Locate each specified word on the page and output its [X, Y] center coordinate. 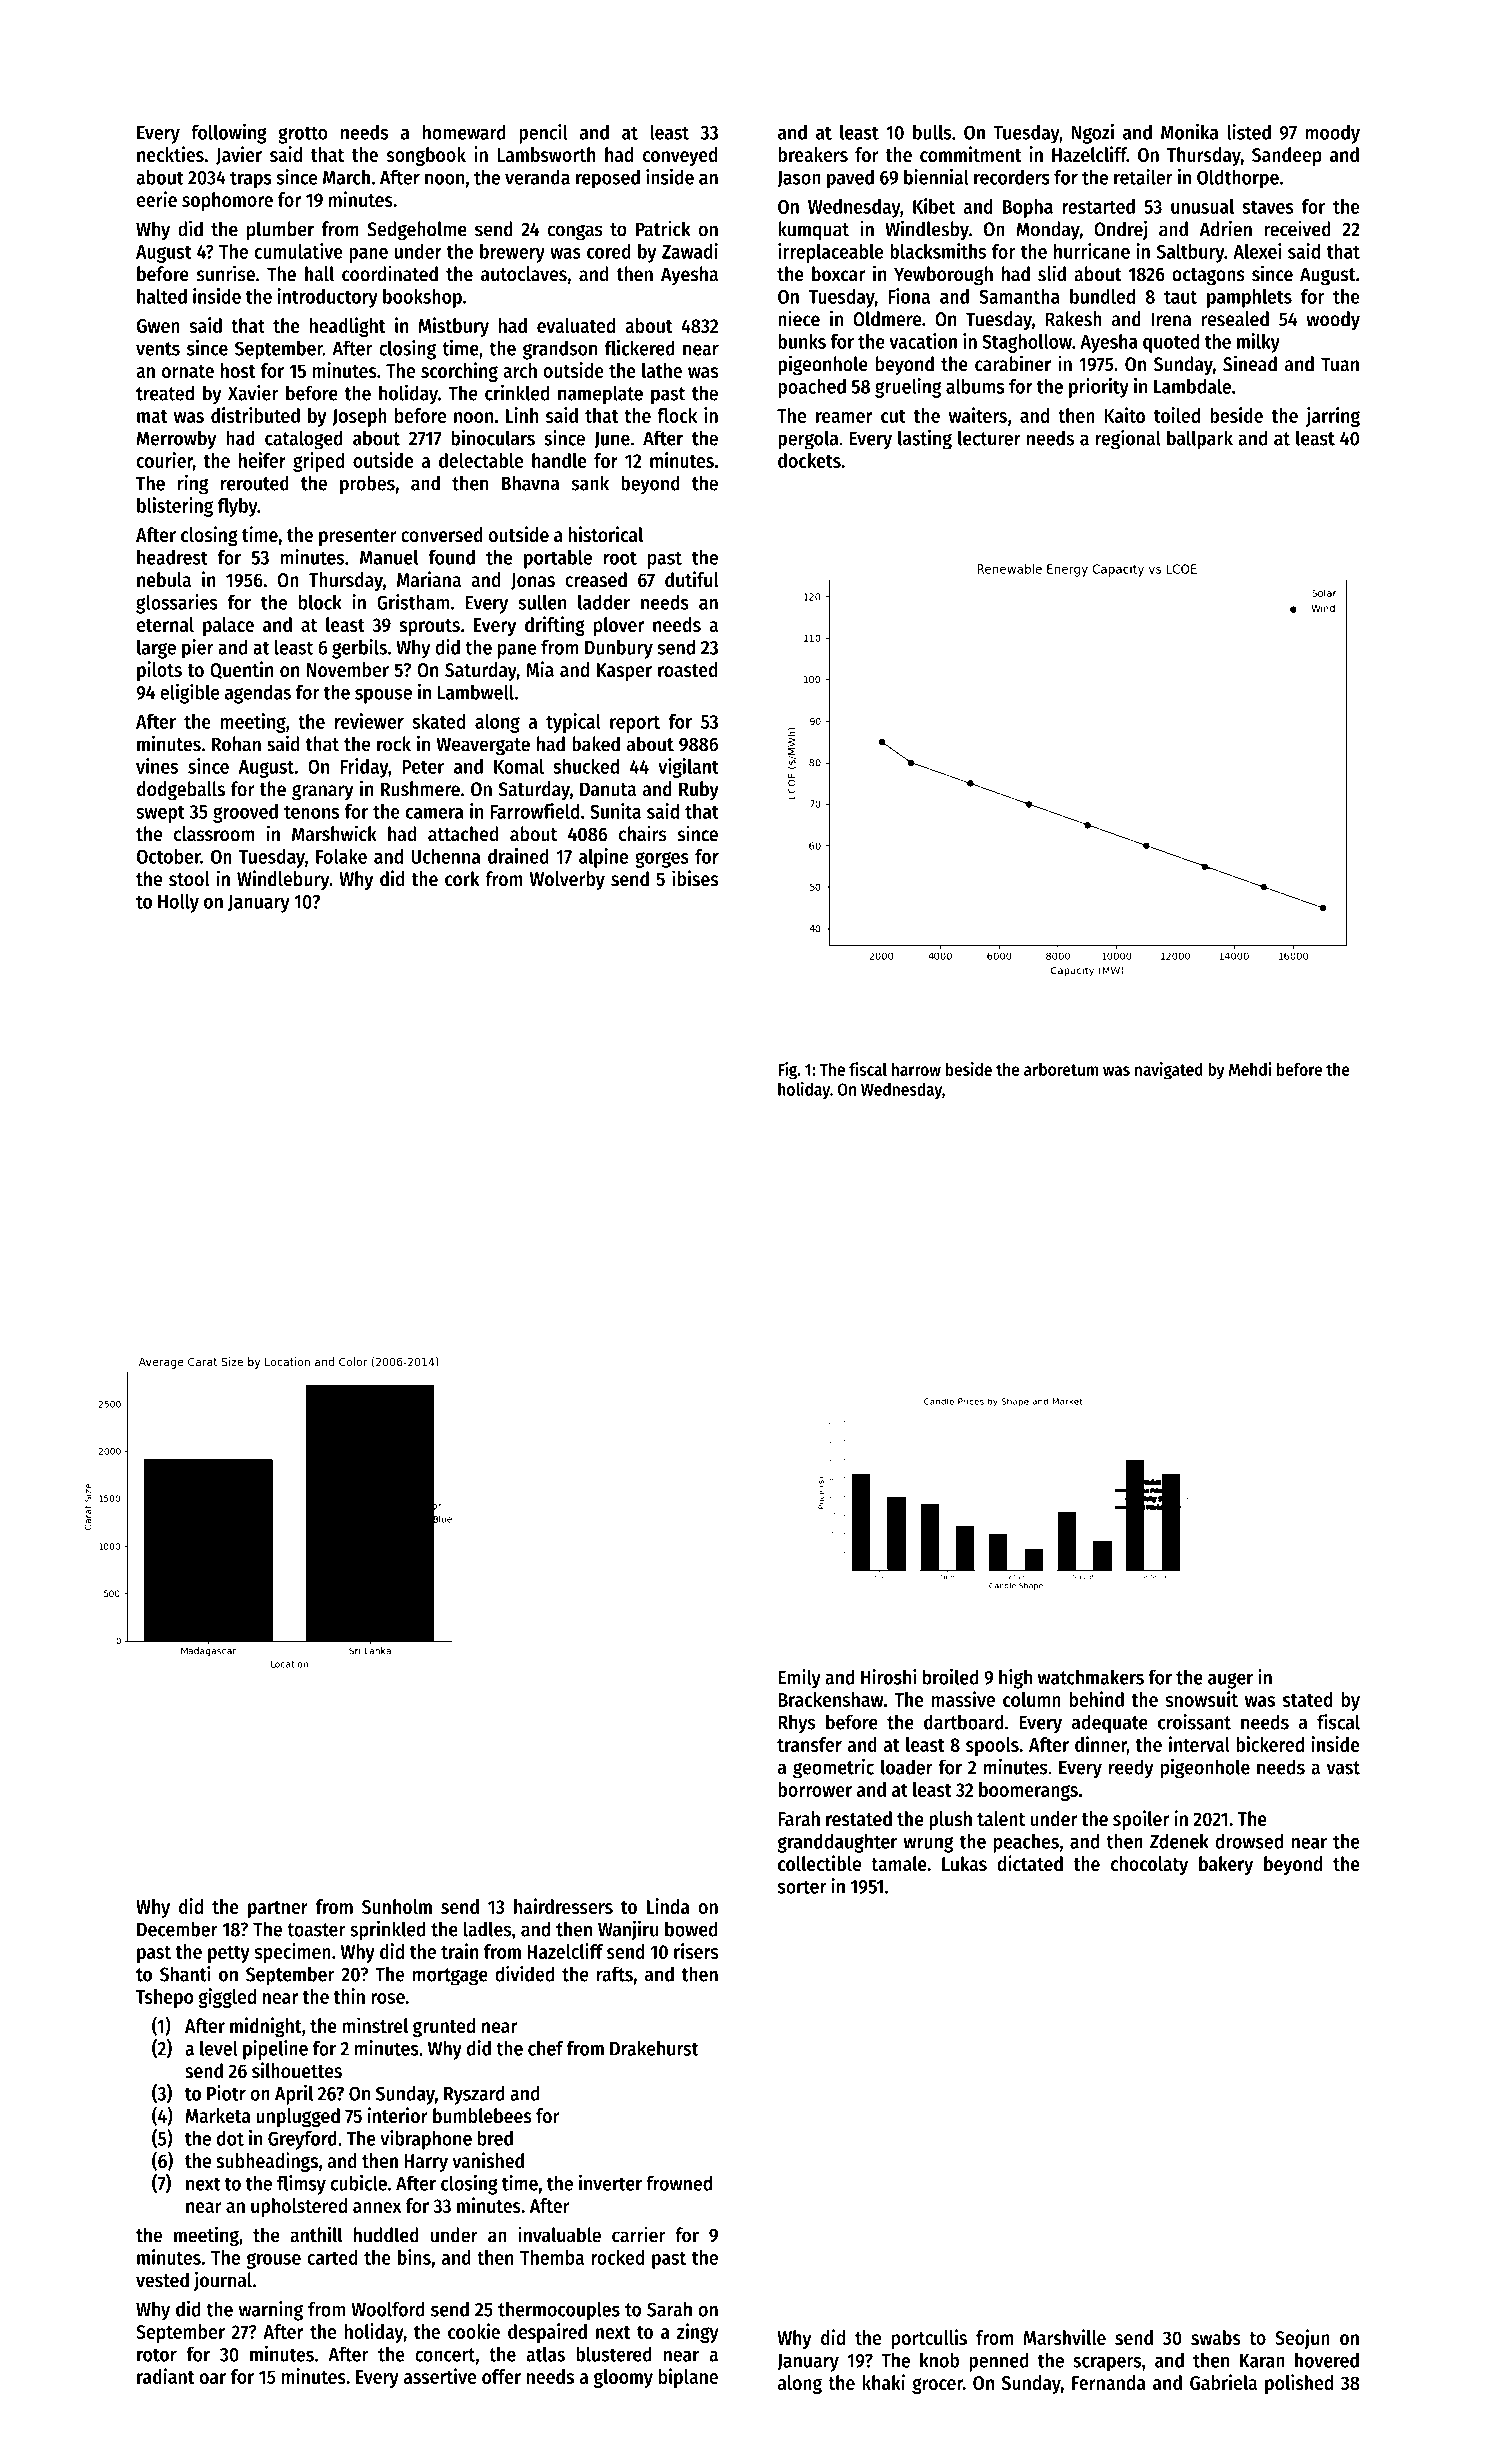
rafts [615, 1974]
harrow [916, 1069]
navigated [1169, 1071]
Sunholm [397, 1906]
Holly [178, 903]
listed [1249, 132]
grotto [303, 135]
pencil [543, 134]
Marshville [1065, 2337]
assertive [440, 2376]
